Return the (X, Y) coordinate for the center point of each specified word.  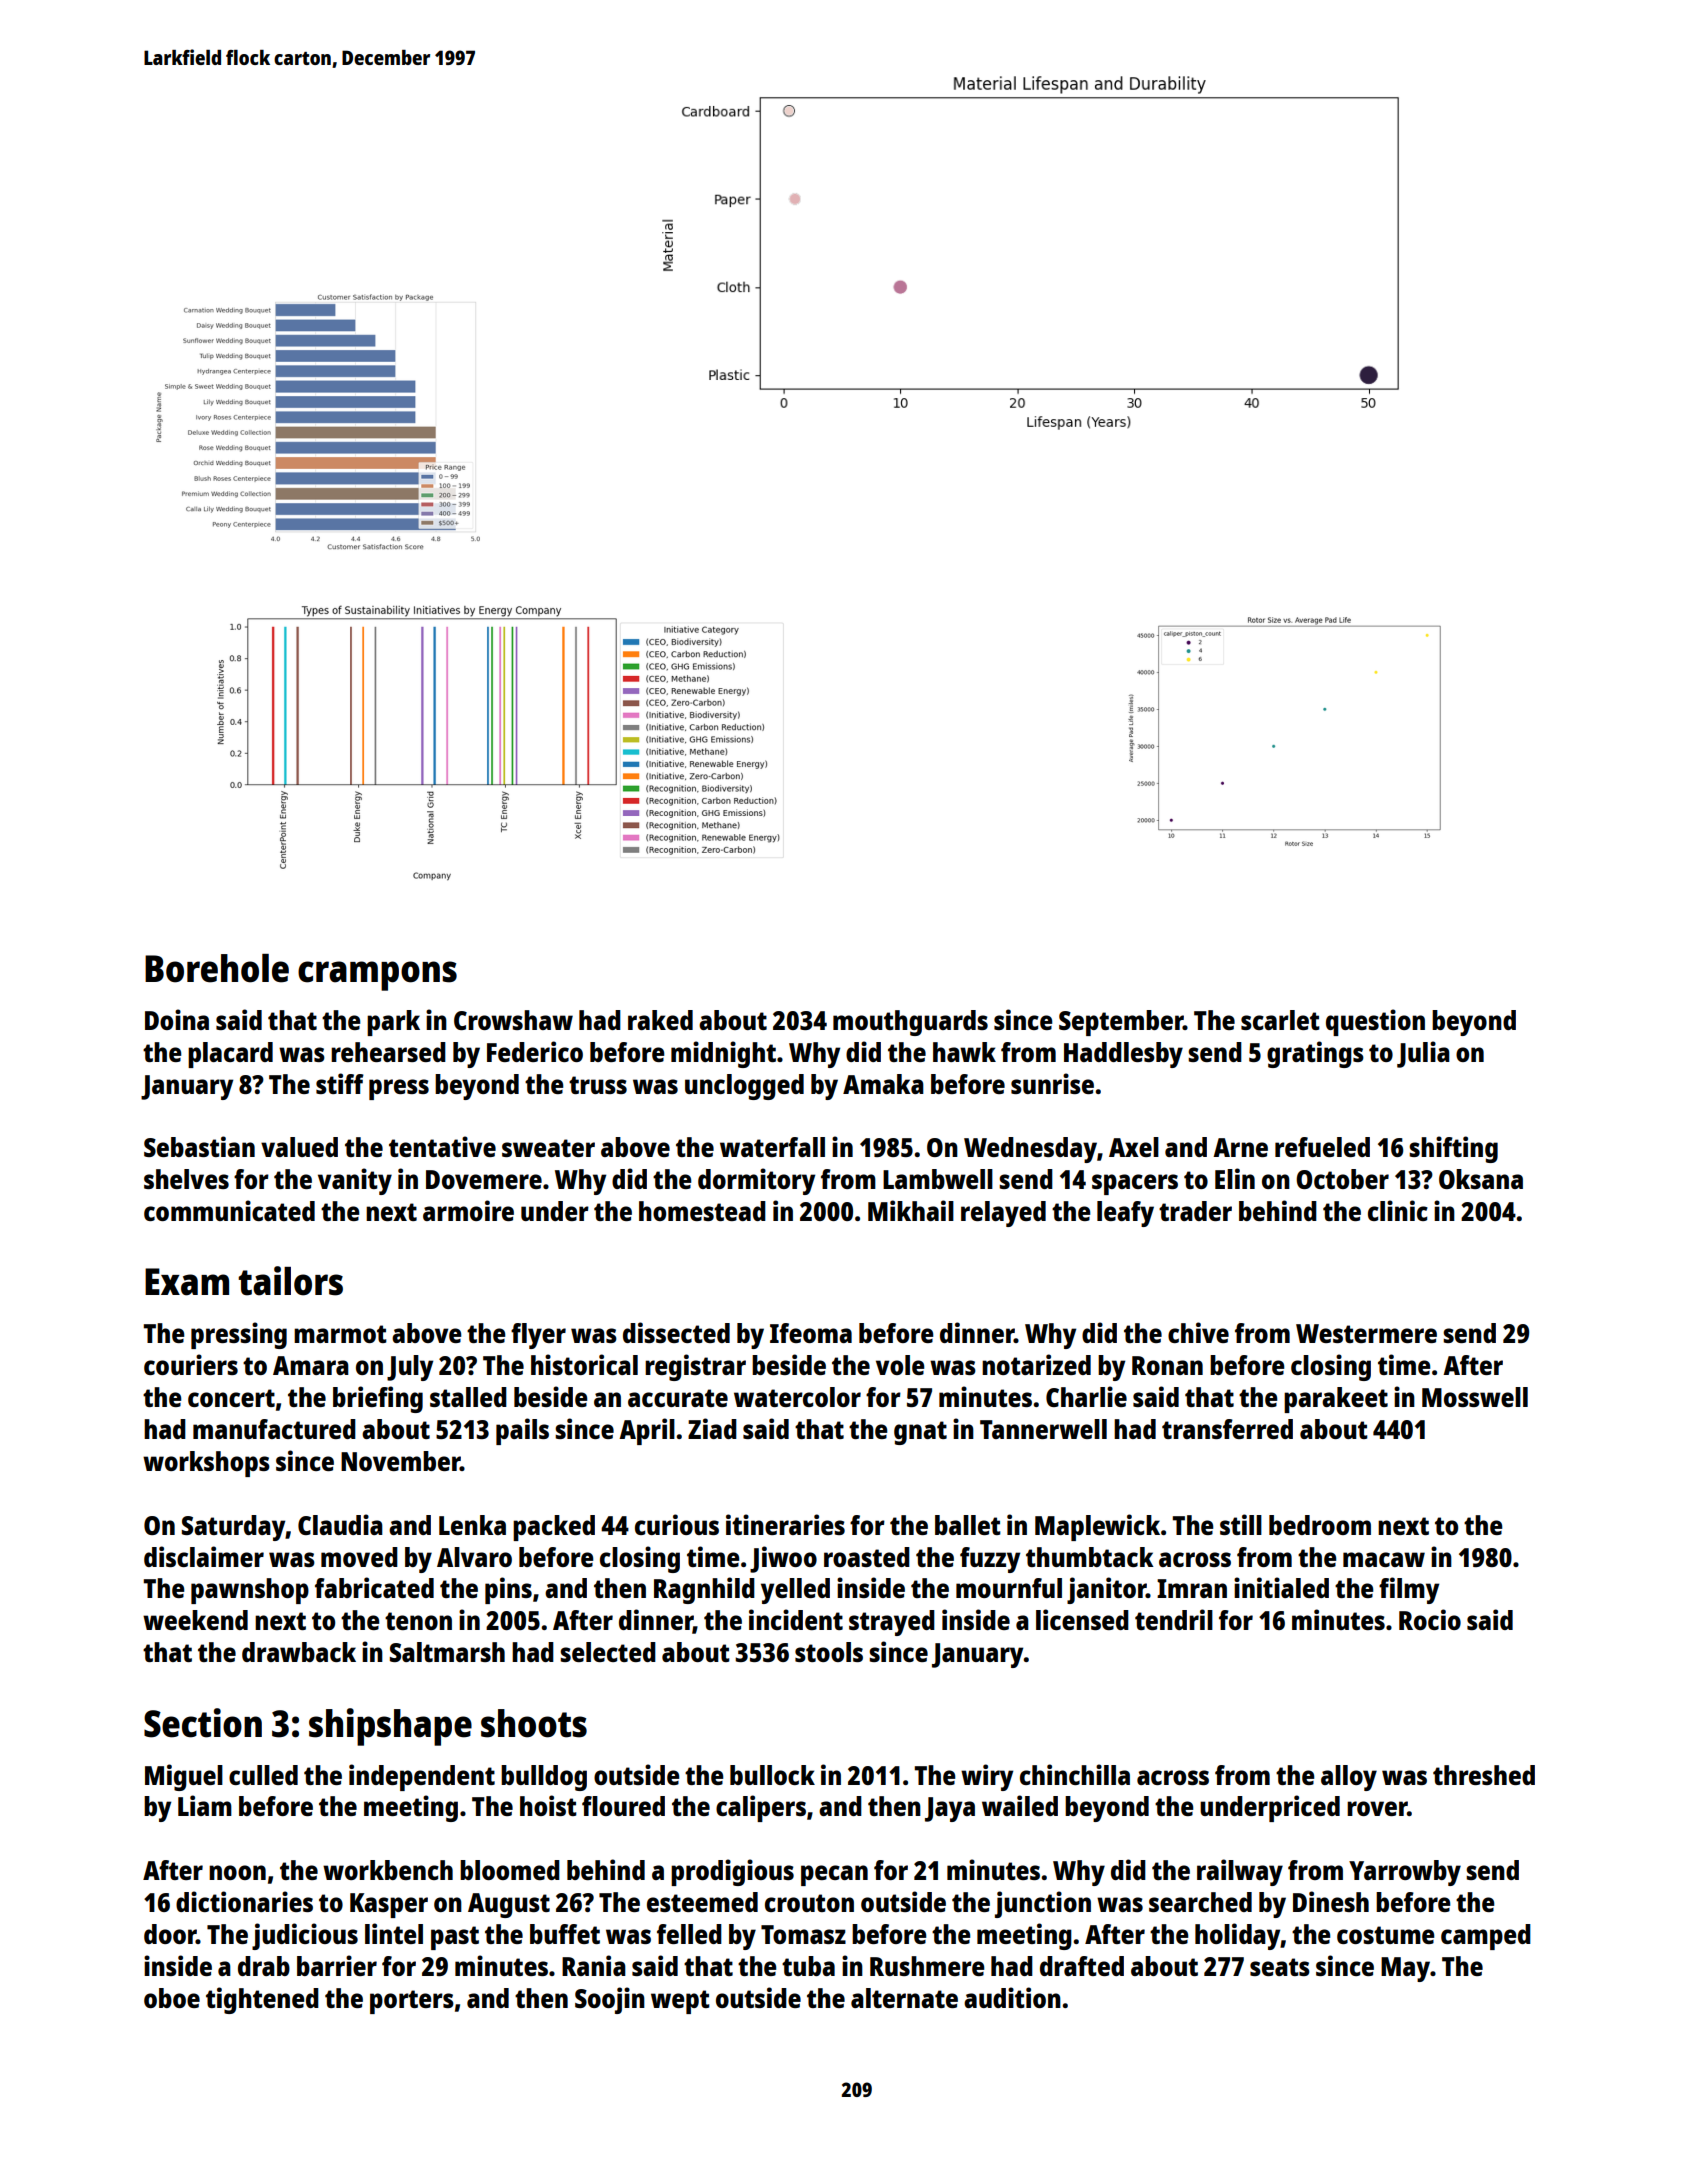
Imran (1192, 1588)
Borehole (217, 968)
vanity (355, 1181)
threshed (1484, 1775)
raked (660, 1020)
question (1375, 1022)
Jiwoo (783, 1559)
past (455, 1938)
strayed (892, 1623)
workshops (206, 1464)
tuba (808, 1966)
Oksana (1481, 1179)
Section (203, 1723)
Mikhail (911, 1210)
